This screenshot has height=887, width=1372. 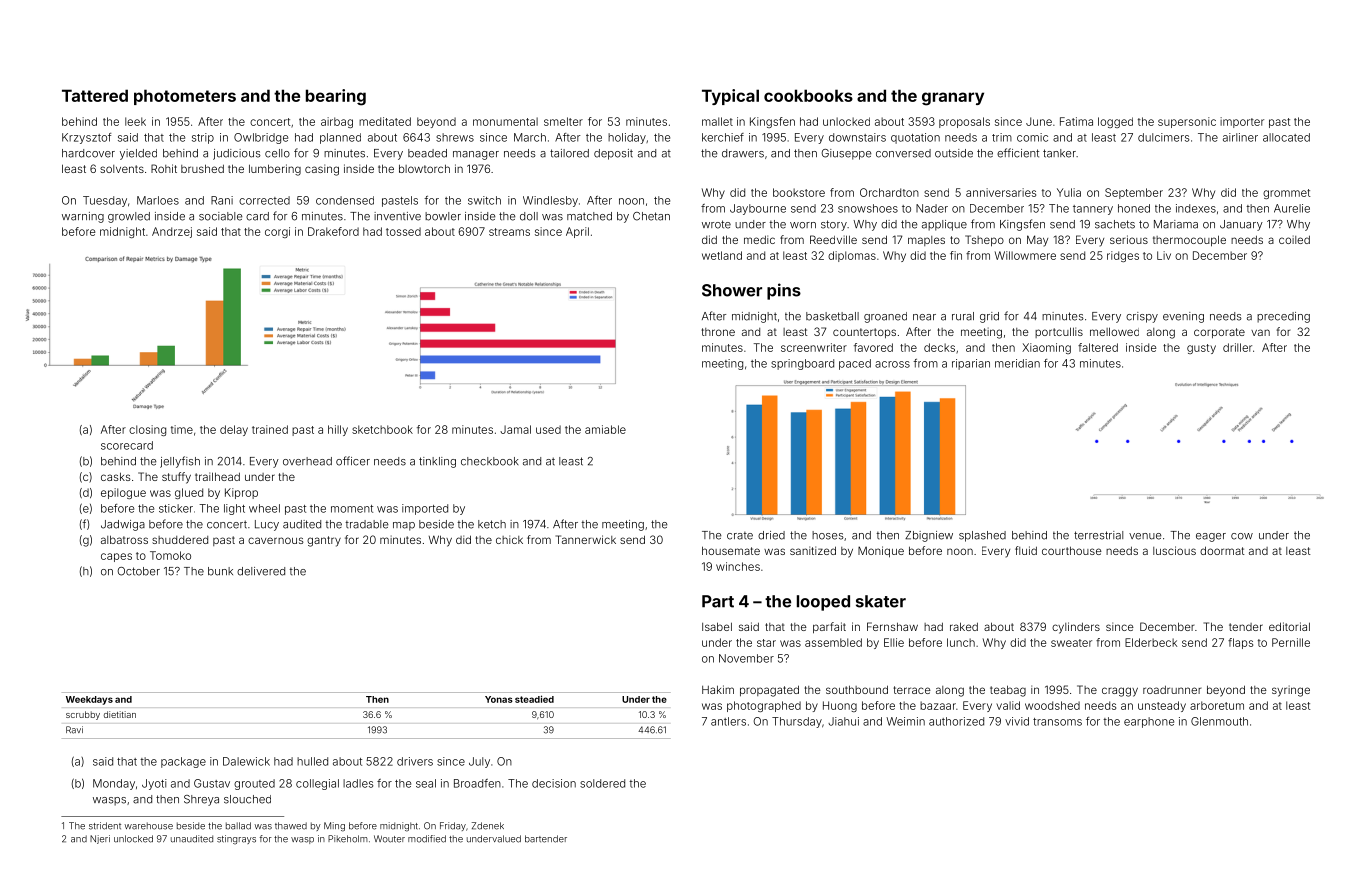 I want to click on granary, so click(x=953, y=99).
